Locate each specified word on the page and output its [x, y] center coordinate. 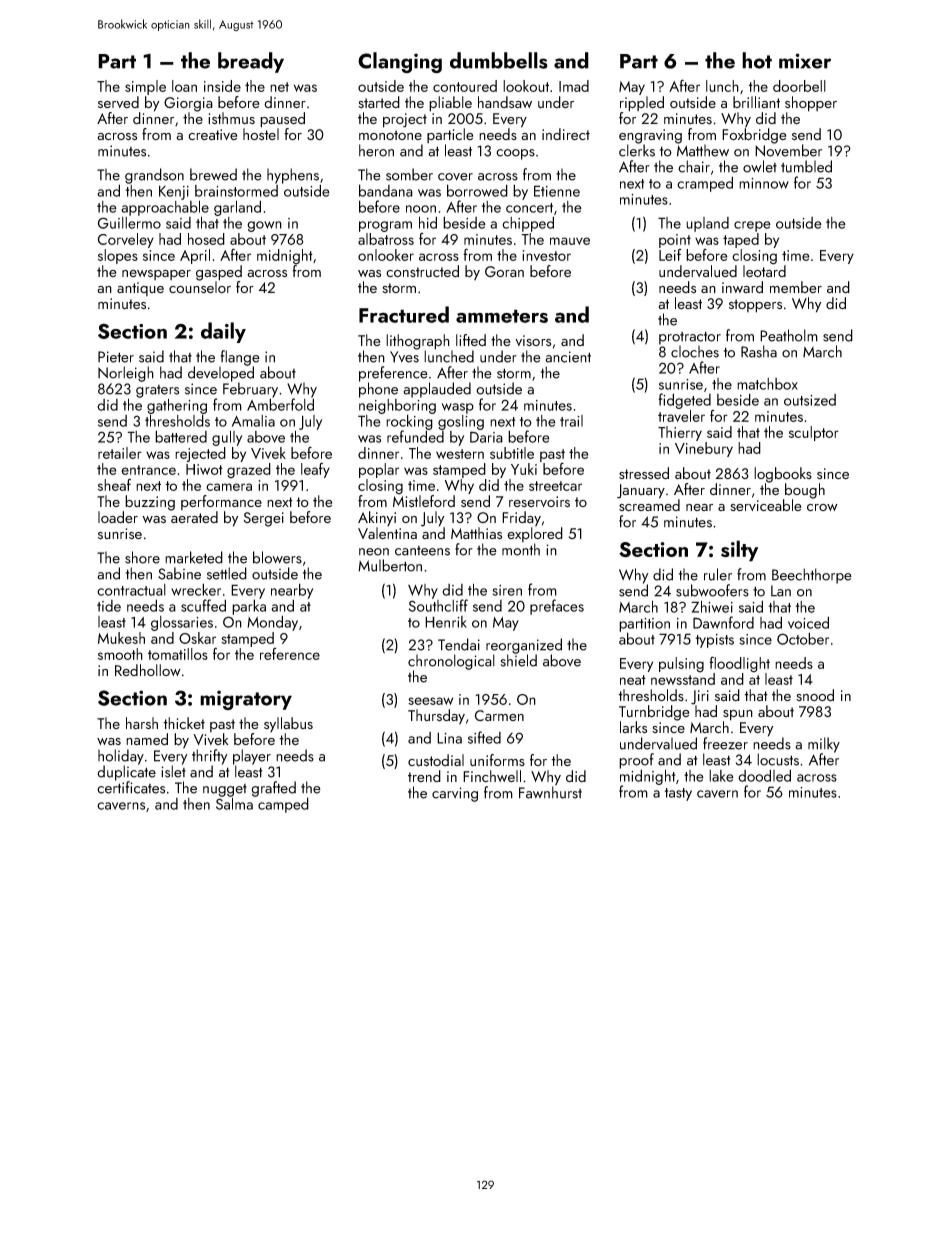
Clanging [400, 63]
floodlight [739, 664]
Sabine [179, 573]
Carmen [499, 715]
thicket [184, 723]
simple [145, 87]
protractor [690, 338]
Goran [504, 272]
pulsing [681, 665]
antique [140, 289]
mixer [805, 61]
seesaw [430, 701]
